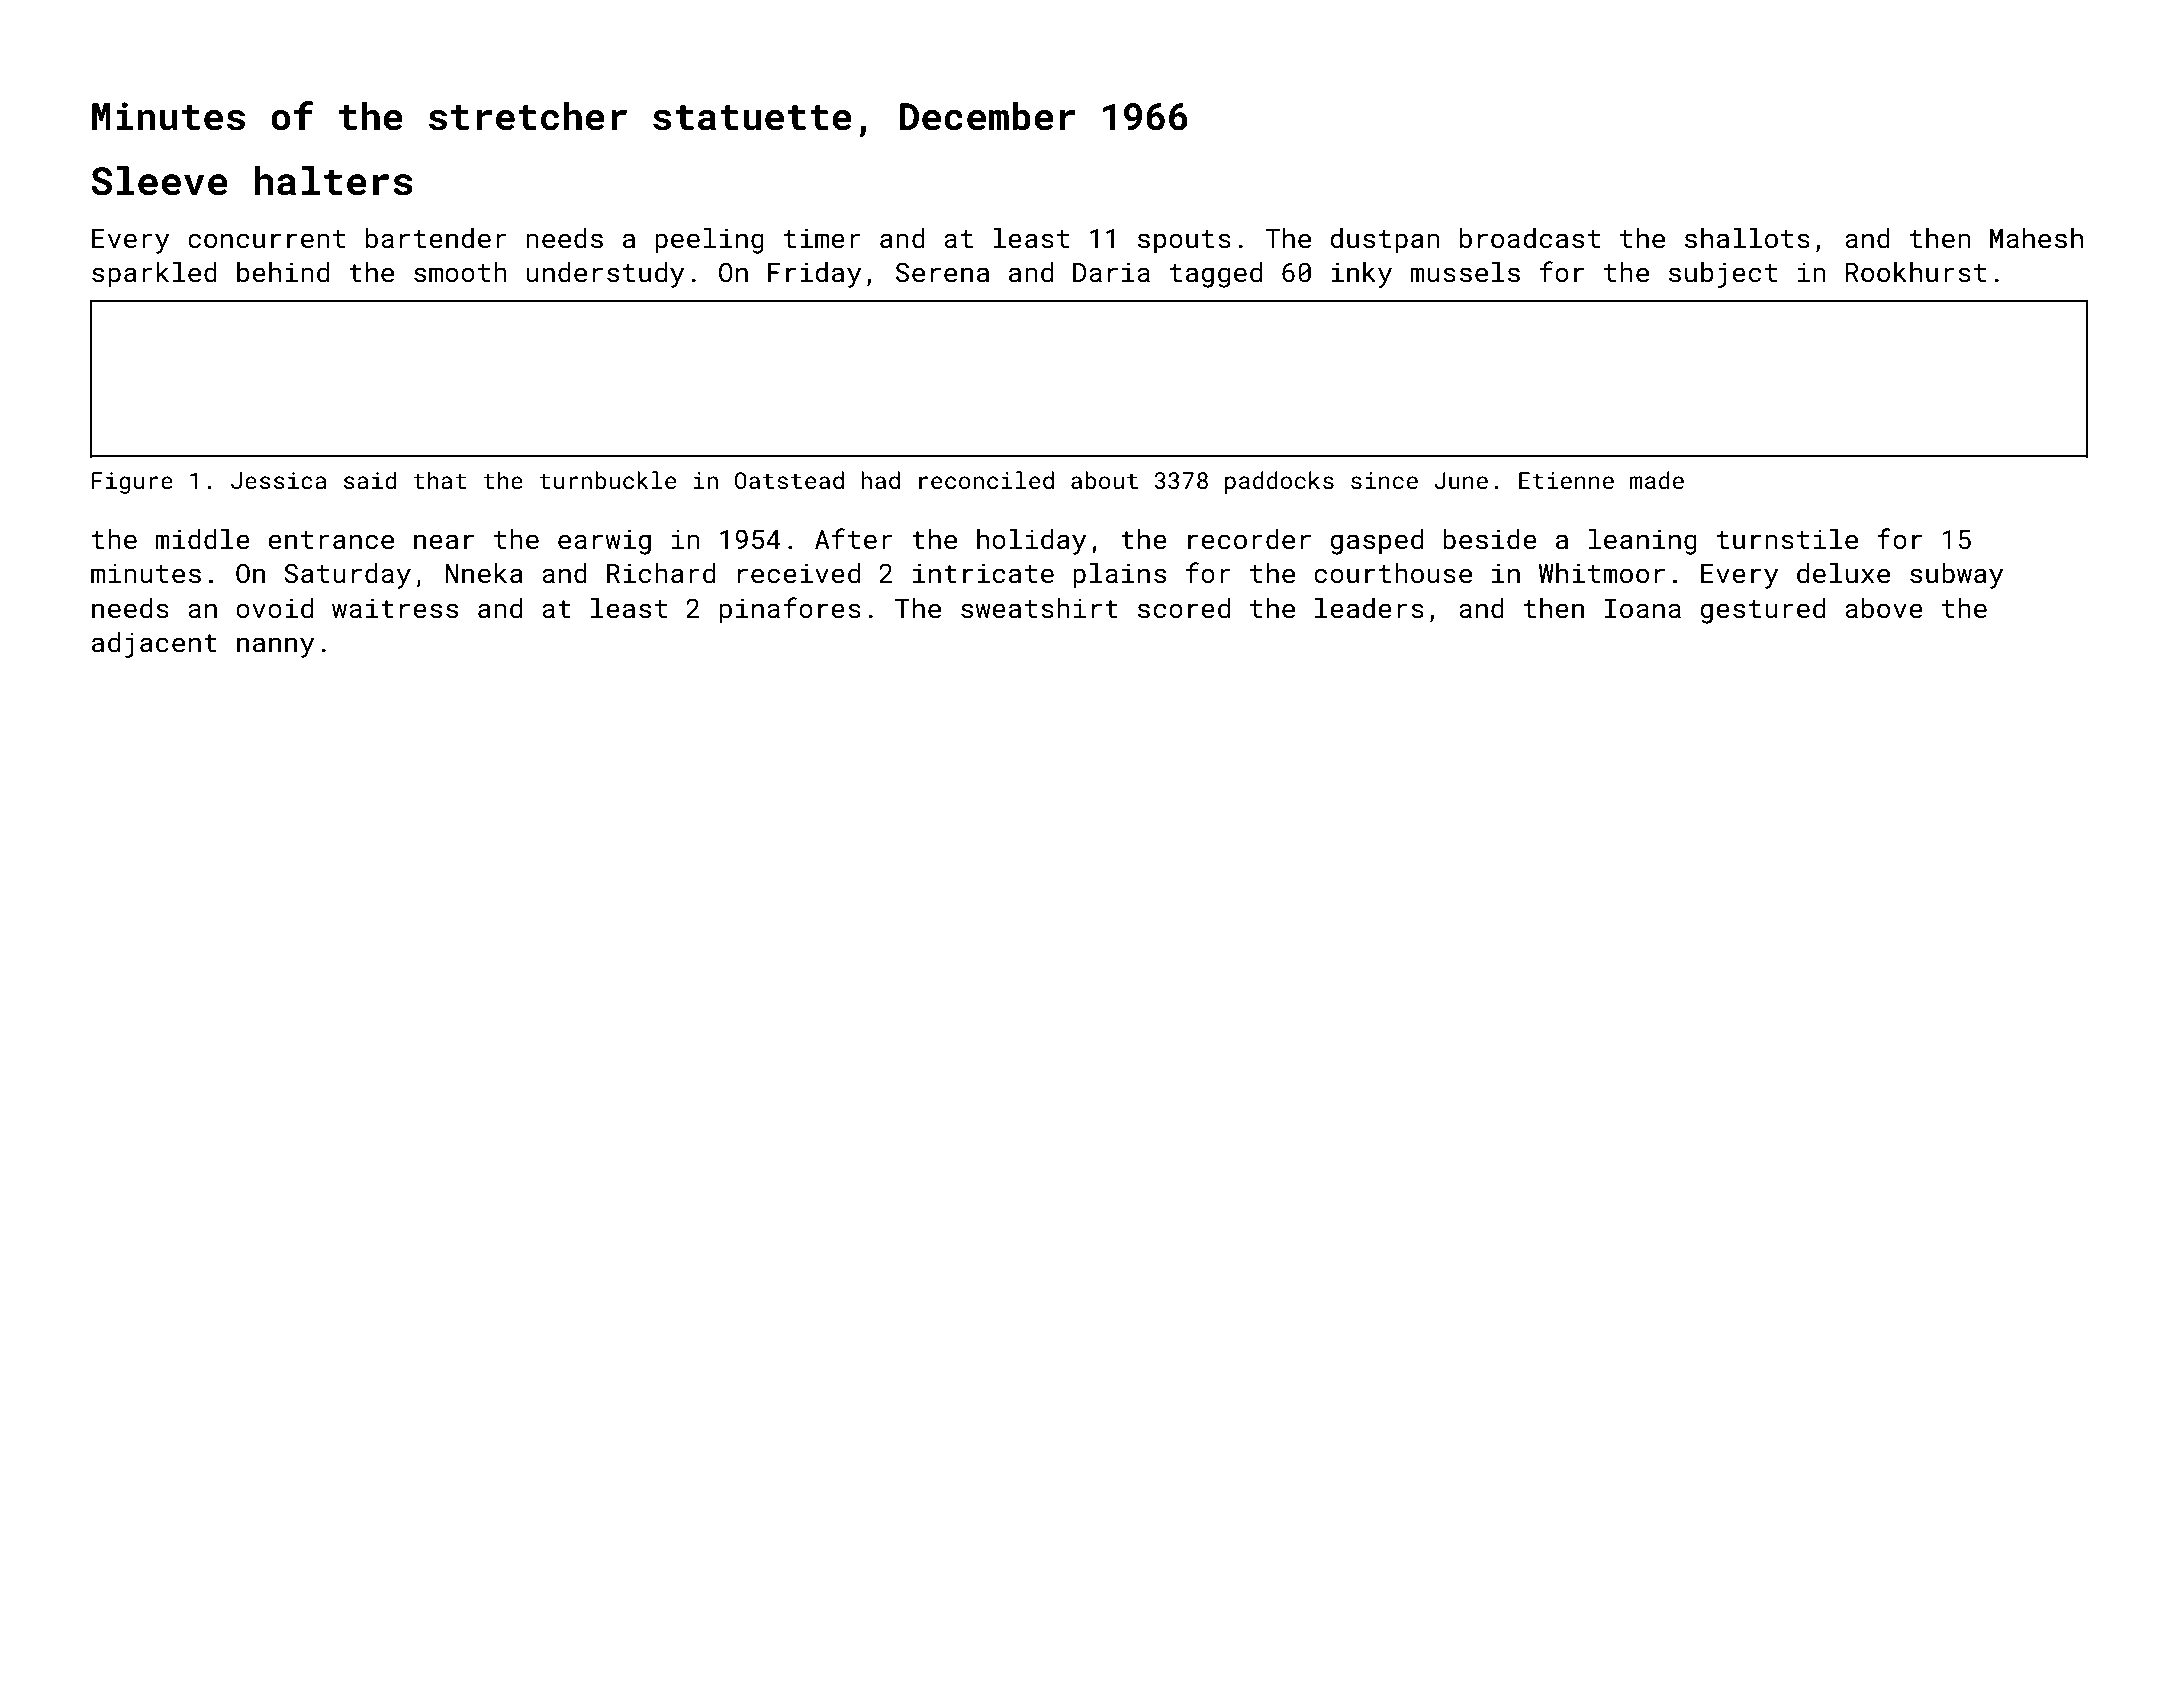 Image resolution: width=2178 pixels, height=1683 pixels. Describe the element at coordinates (822, 238) in the screenshot. I see `timer` at that location.
